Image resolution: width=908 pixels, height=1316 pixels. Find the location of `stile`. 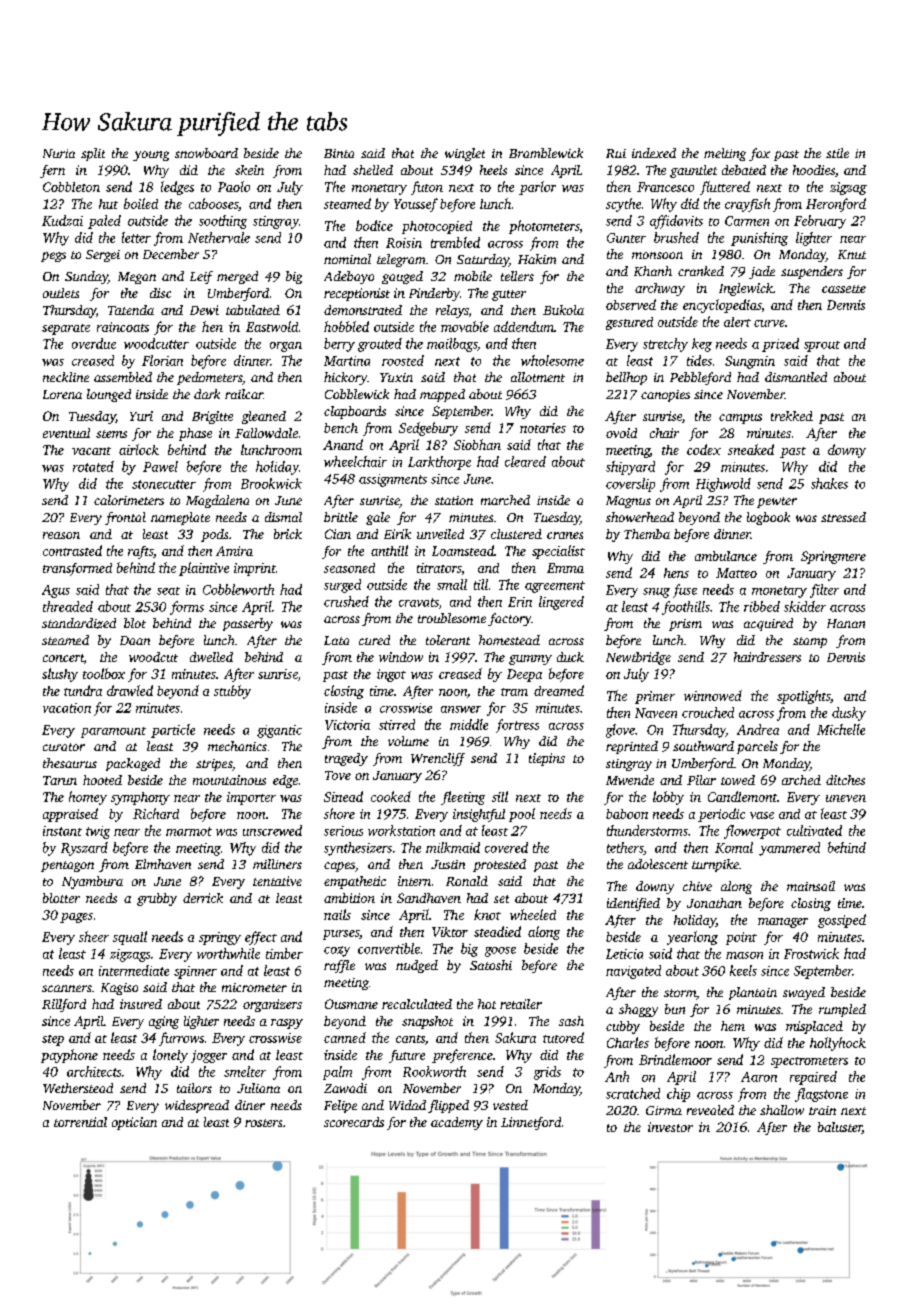

stile is located at coordinates (837, 153).
